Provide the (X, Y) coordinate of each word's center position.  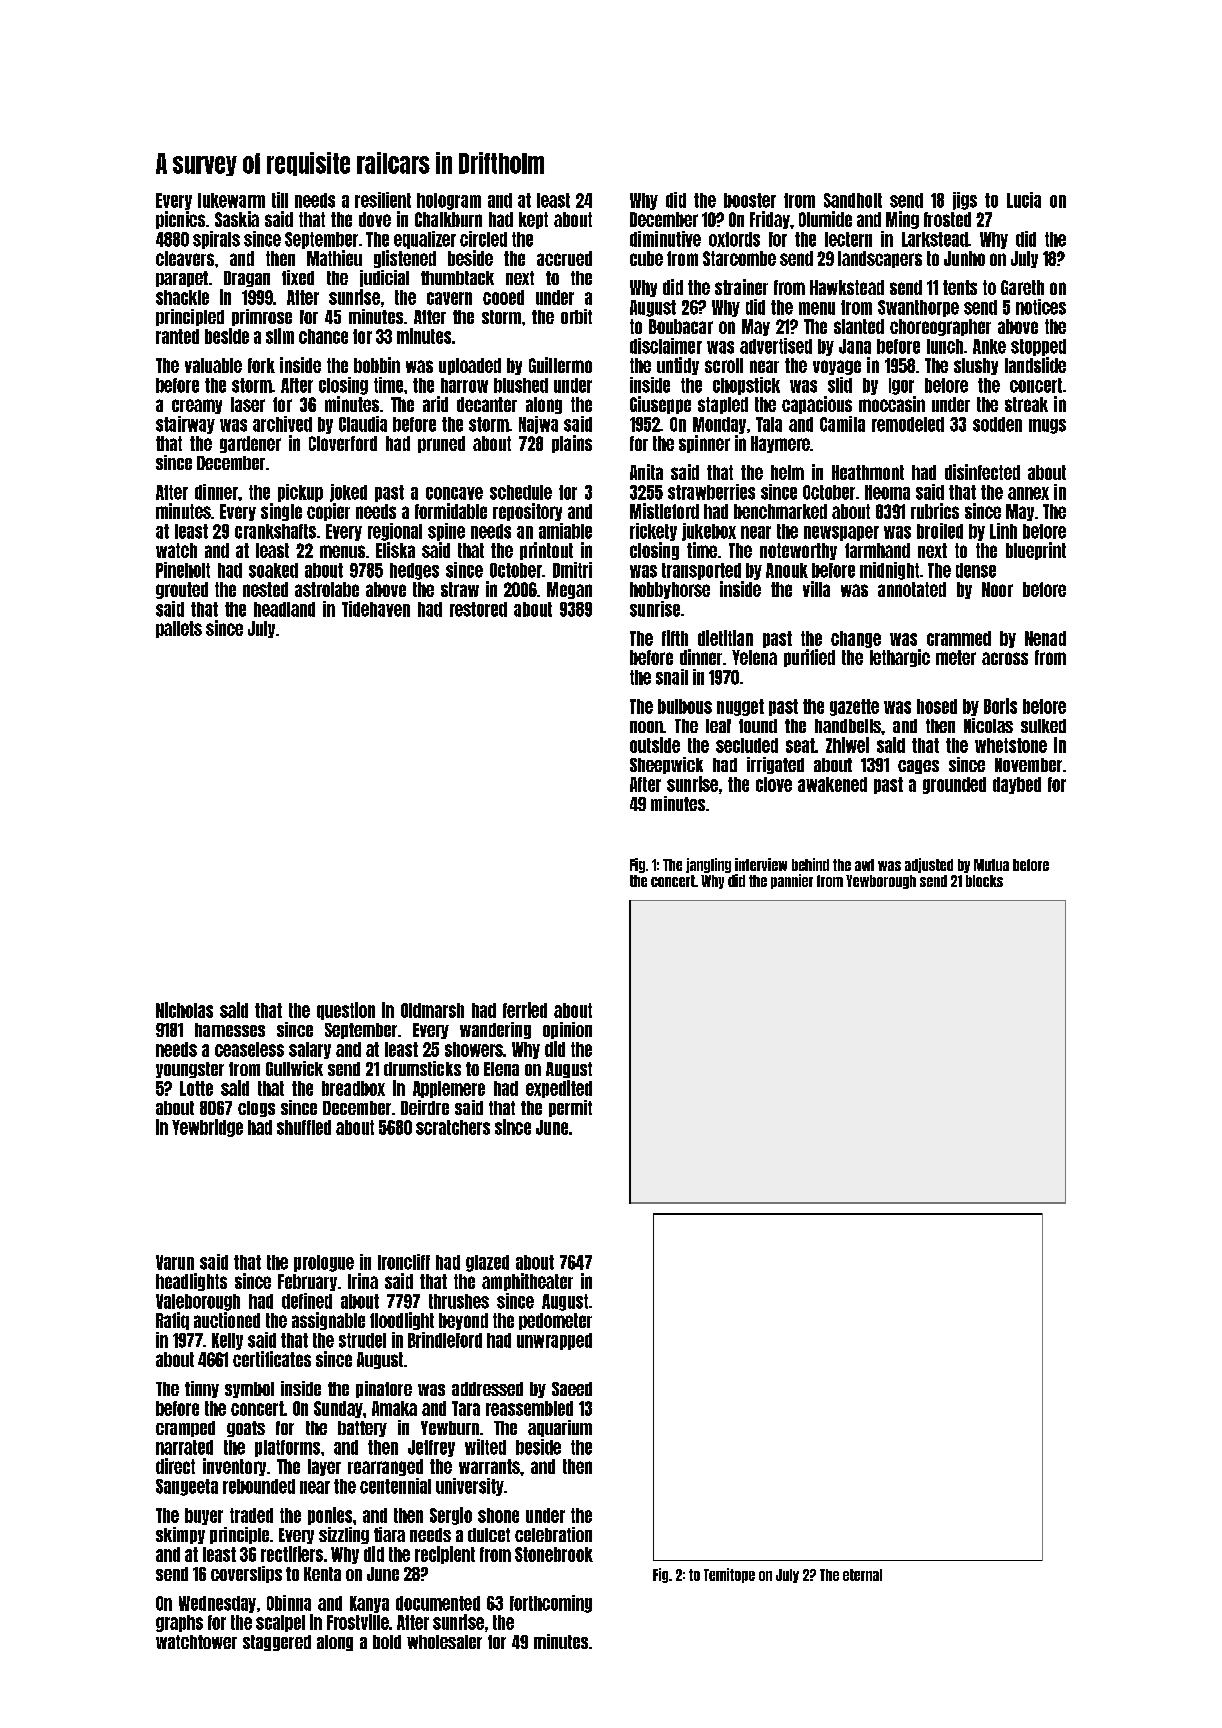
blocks (984, 881)
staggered (277, 1643)
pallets (179, 629)
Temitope (729, 1575)
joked (348, 493)
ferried (525, 1010)
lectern (848, 239)
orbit (576, 316)
